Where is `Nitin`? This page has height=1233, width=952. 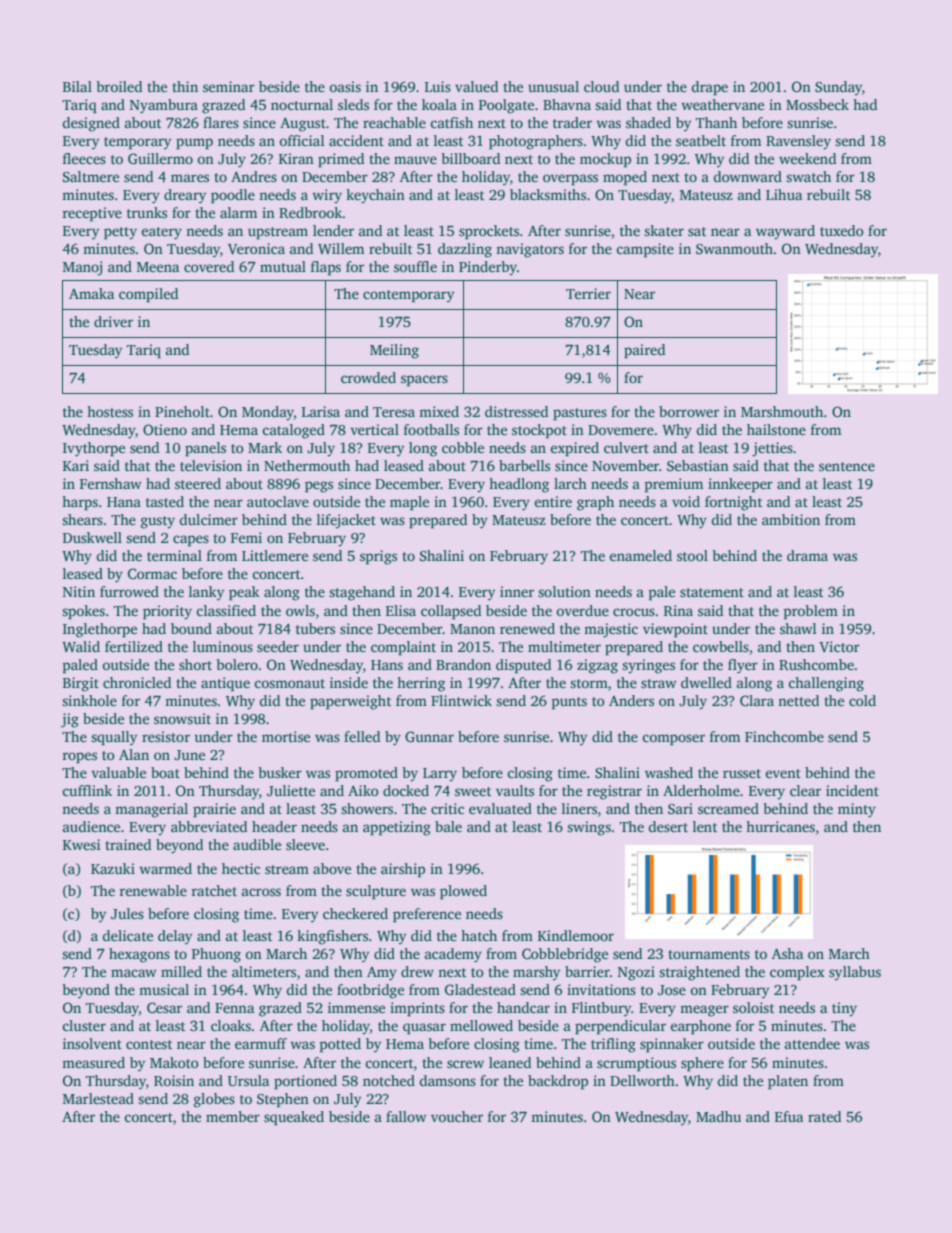 Nitin is located at coordinates (79, 591).
